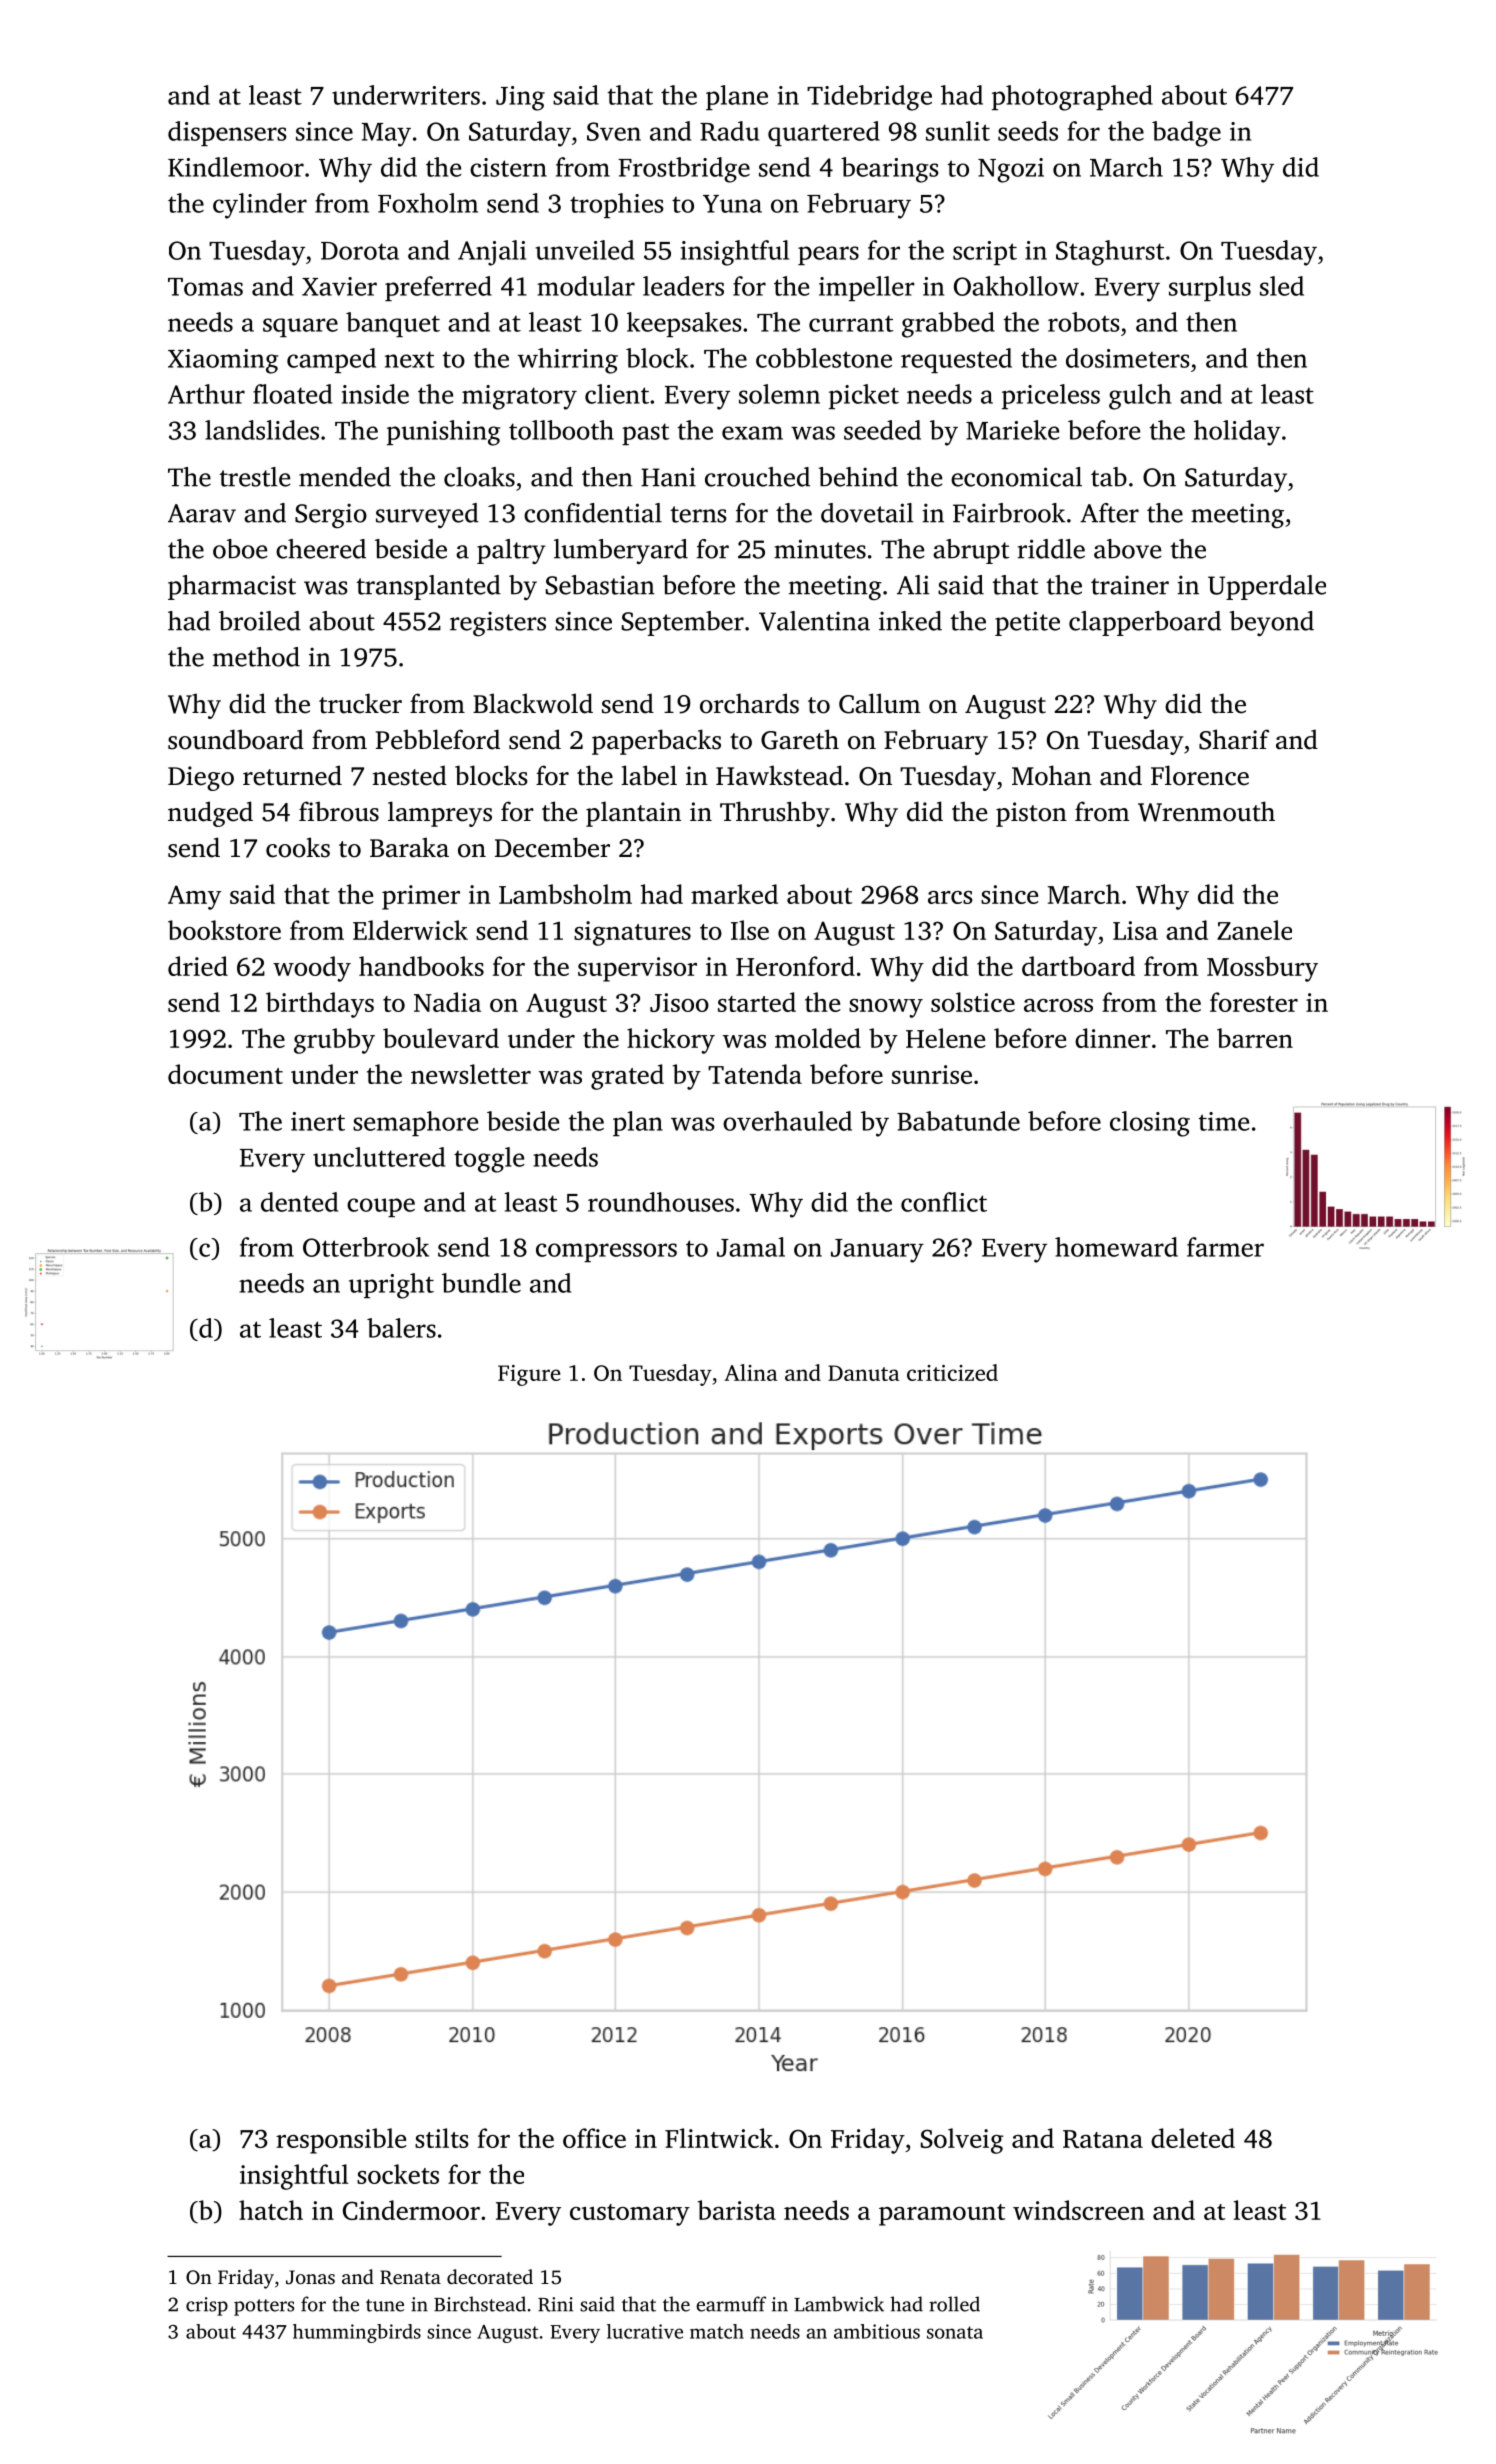 The image size is (1496, 2464). I want to click on grubby, so click(334, 1041).
